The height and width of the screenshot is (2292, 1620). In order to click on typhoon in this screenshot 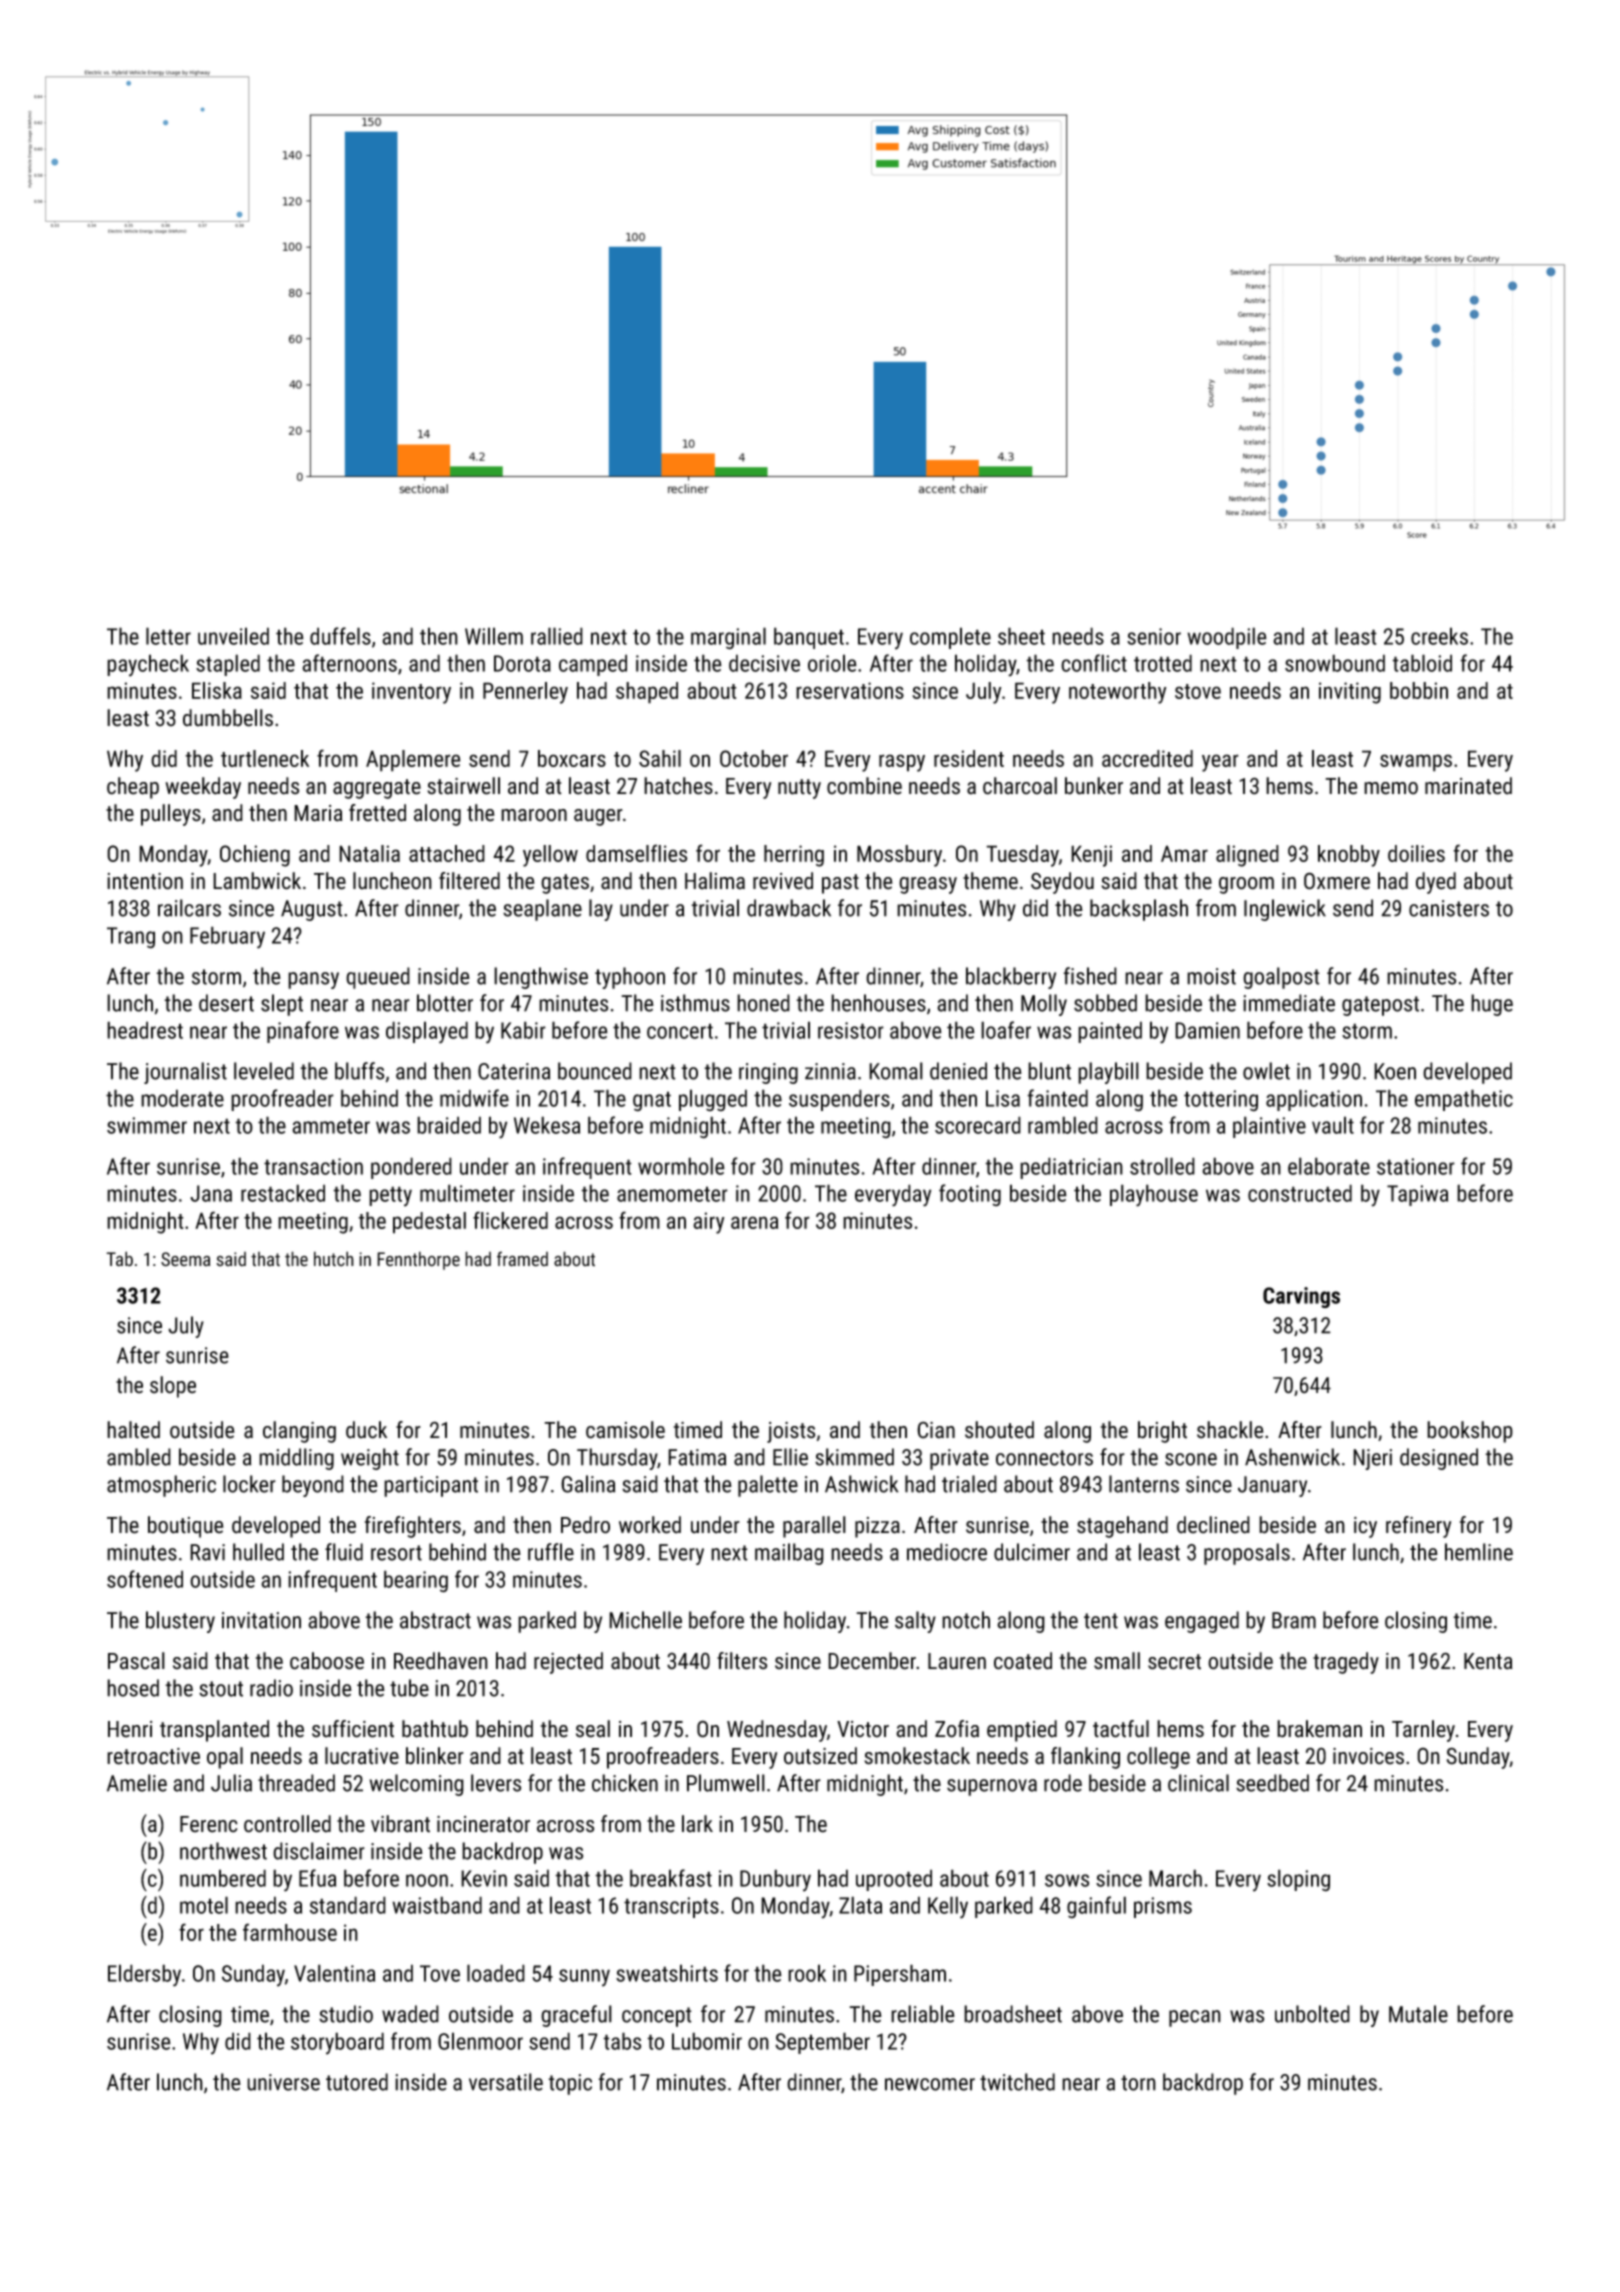, I will do `click(630, 978)`.
